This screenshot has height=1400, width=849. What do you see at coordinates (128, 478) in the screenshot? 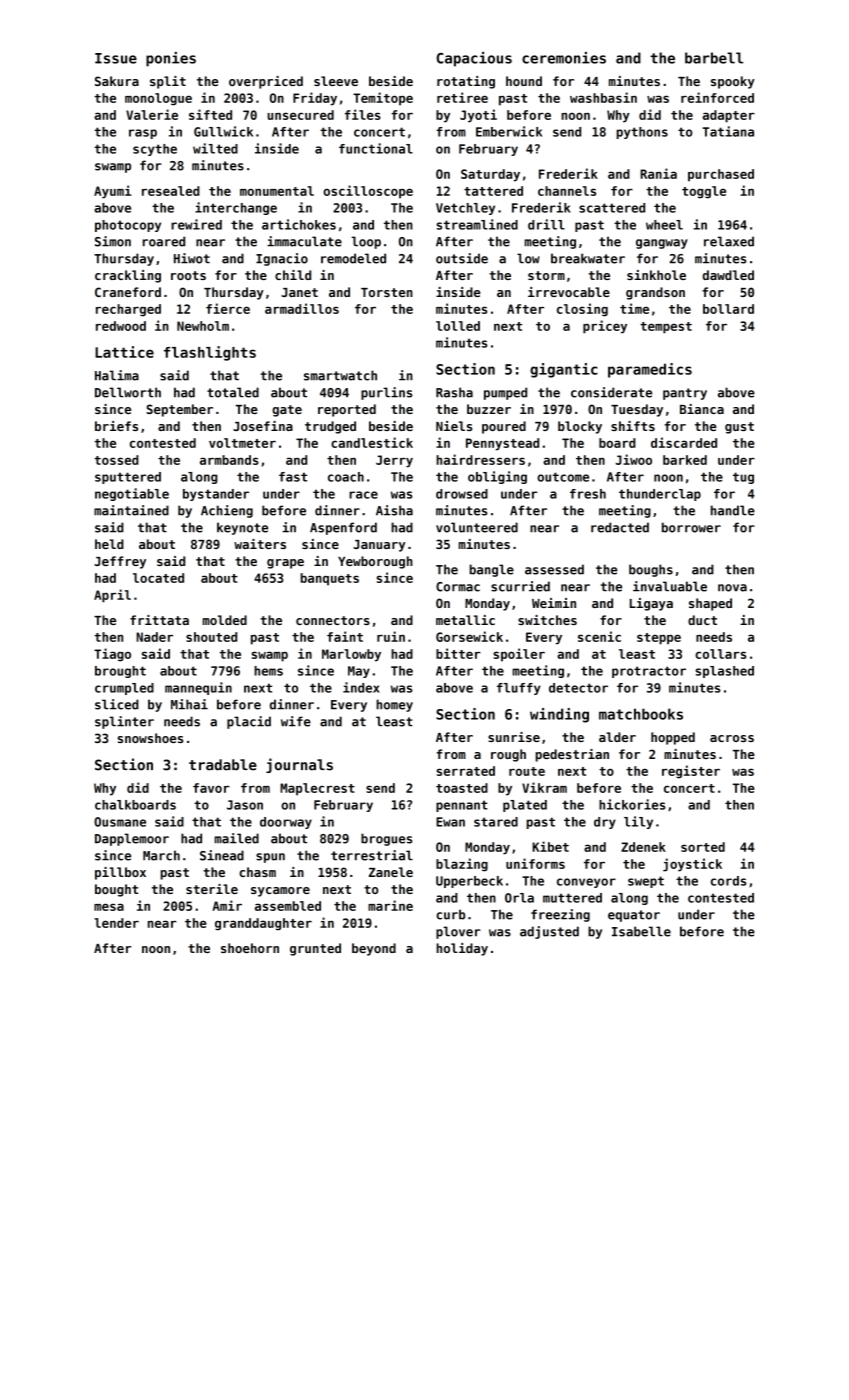
I see `sputtered` at bounding box center [128, 478].
